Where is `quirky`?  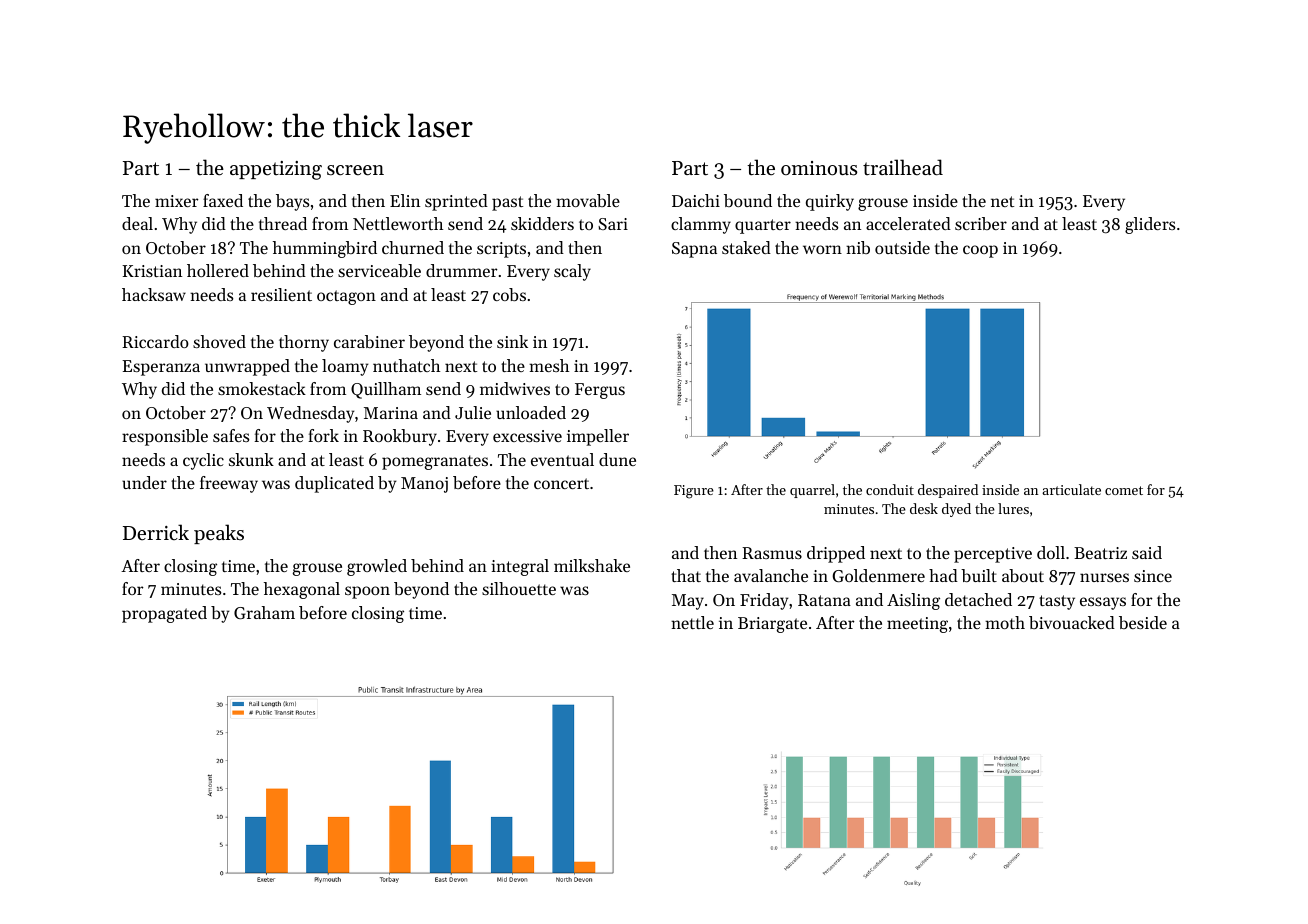
quirky is located at coordinates (830, 202).
